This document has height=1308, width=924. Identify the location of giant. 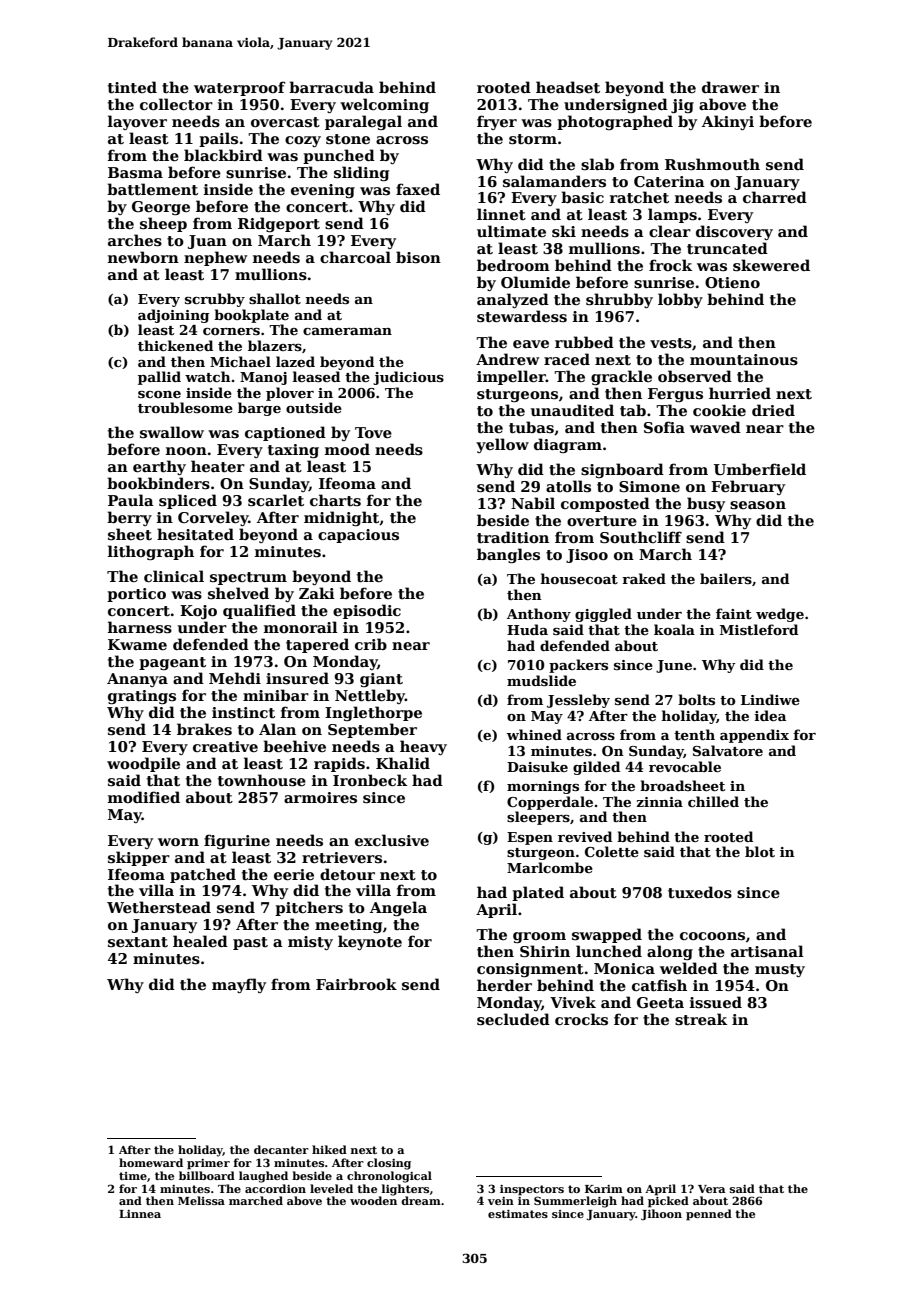
(381, 680).
